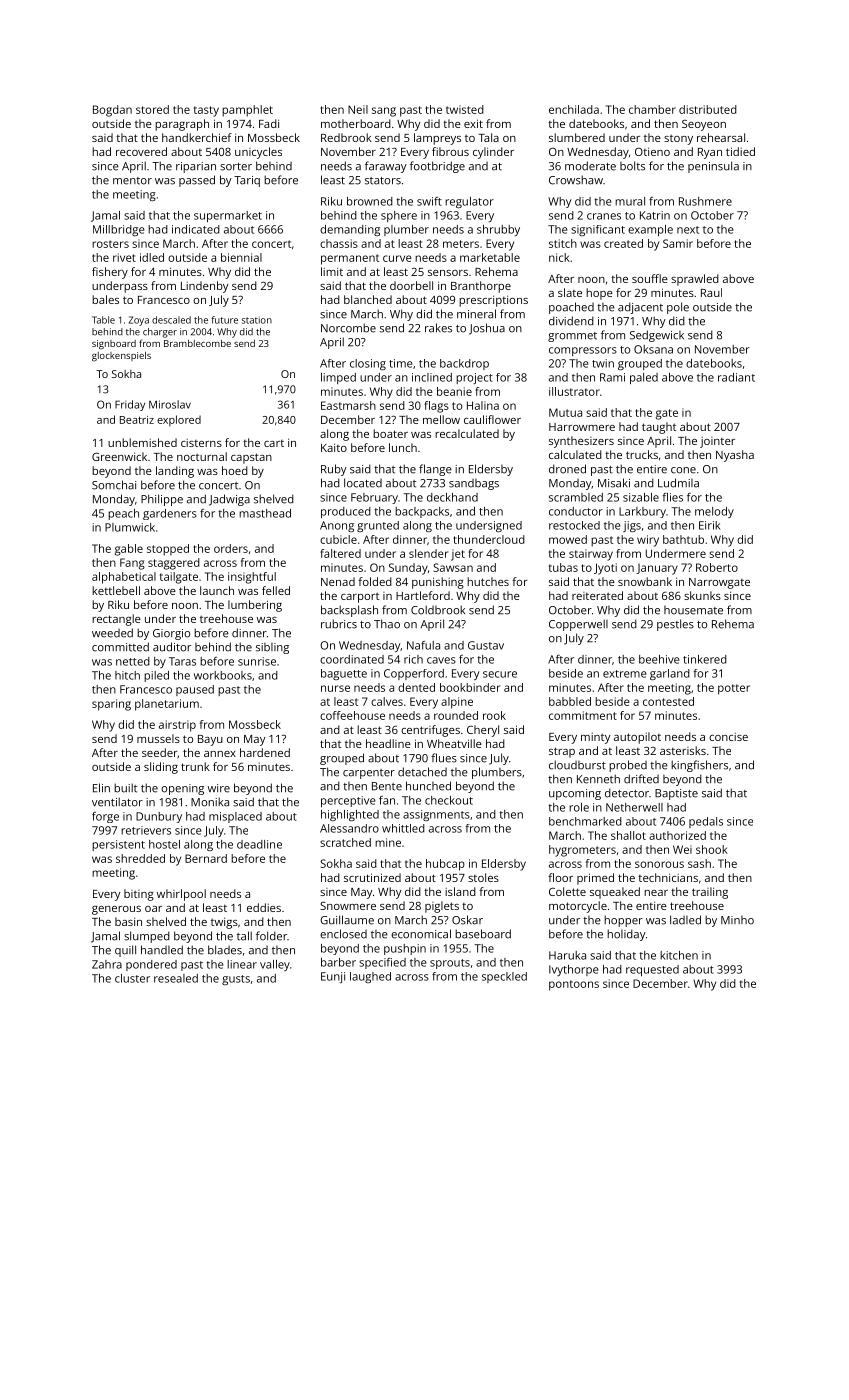 The image size is (849, 1400). What do you see at coordinates (416, 687) in the screenshot?
I see `dented` at bounding box center [416, 687].
